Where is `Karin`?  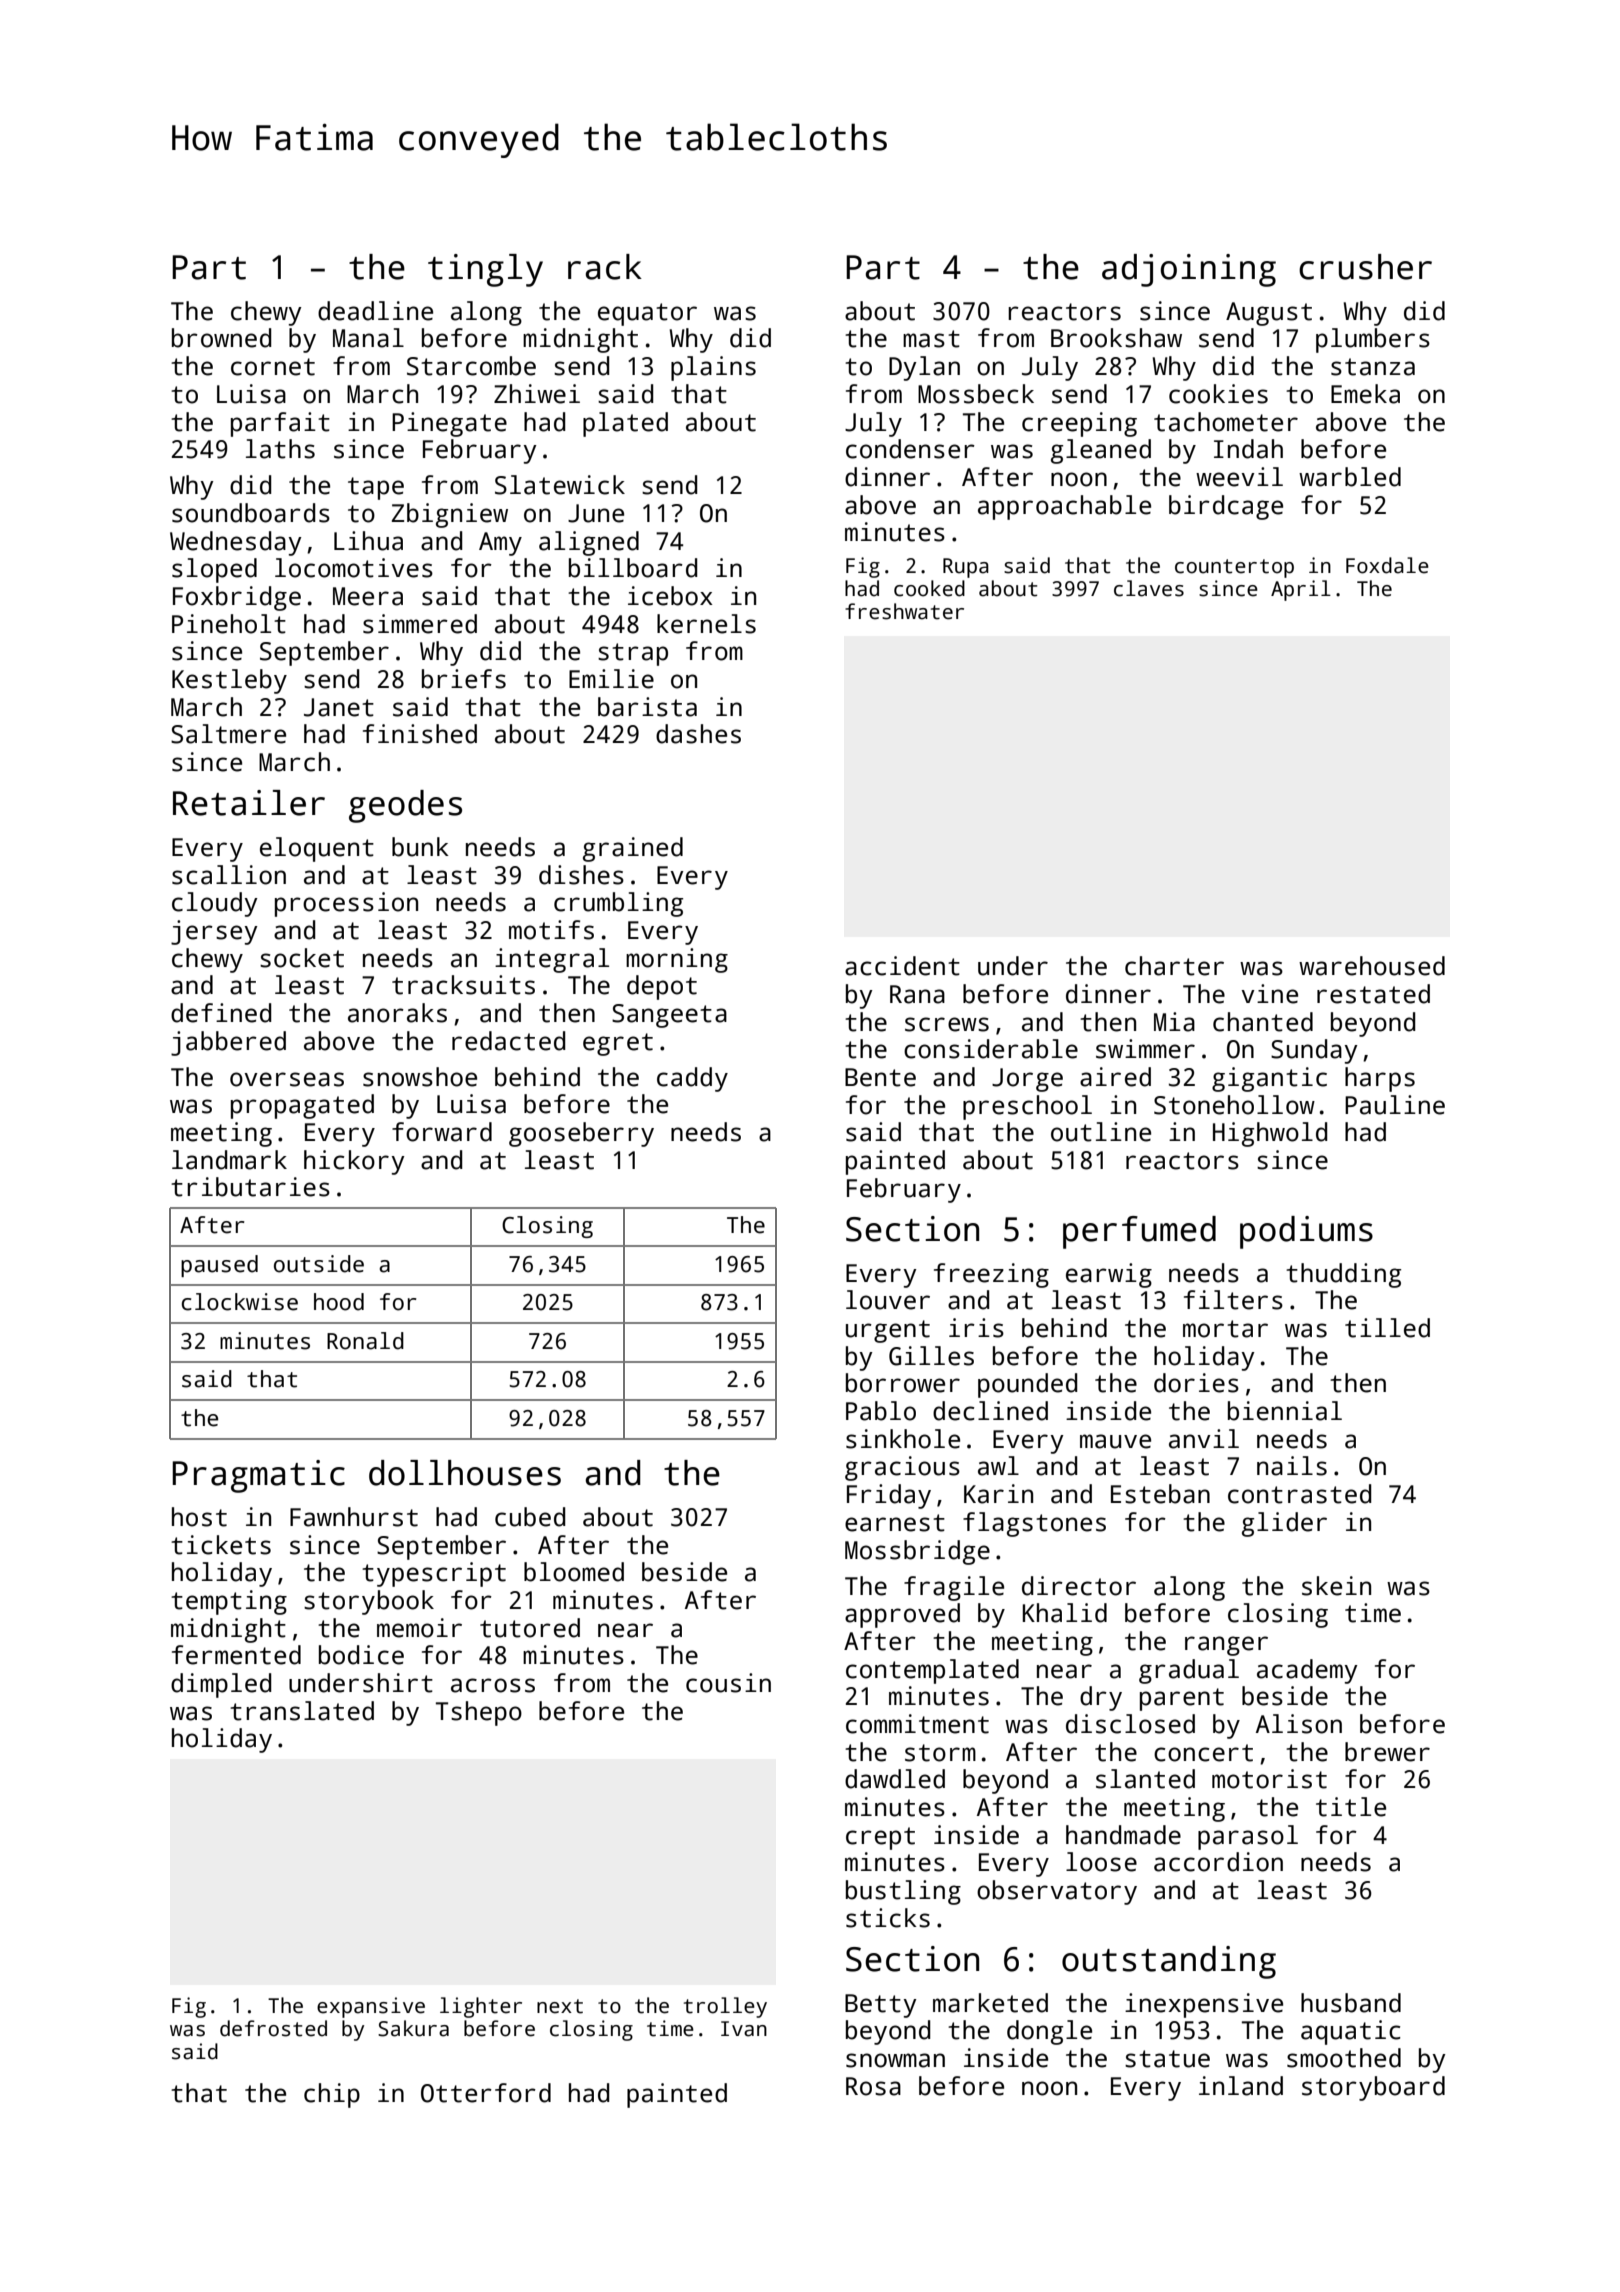
Karin is located at coordinates (998, 1494).
